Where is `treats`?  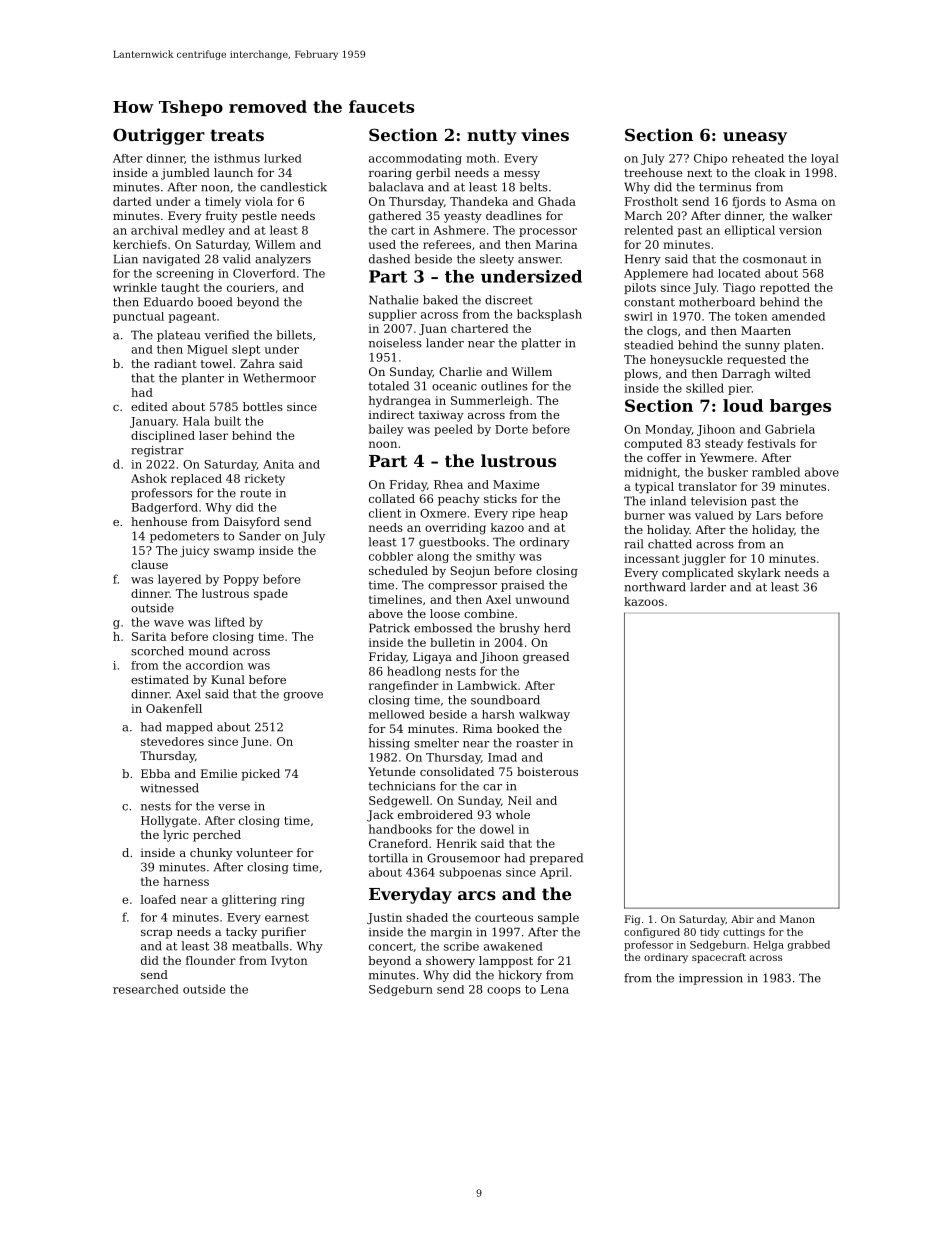 treats is located at coordinates (237, 135).
